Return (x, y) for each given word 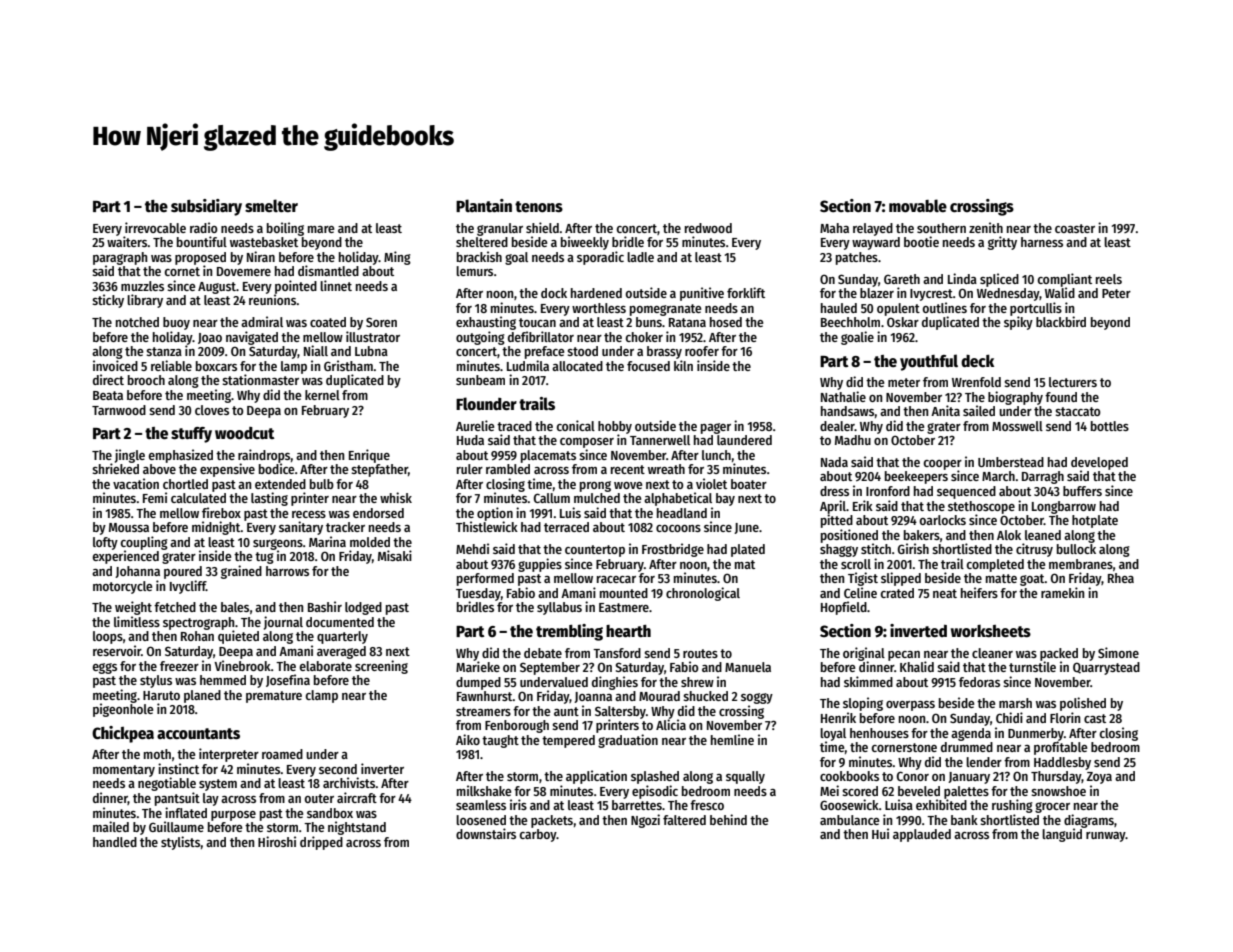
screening (381, 667)
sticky (108, 301)
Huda (470, 440)
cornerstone (904, 747)
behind (728, 819)
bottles (1110, 426)
